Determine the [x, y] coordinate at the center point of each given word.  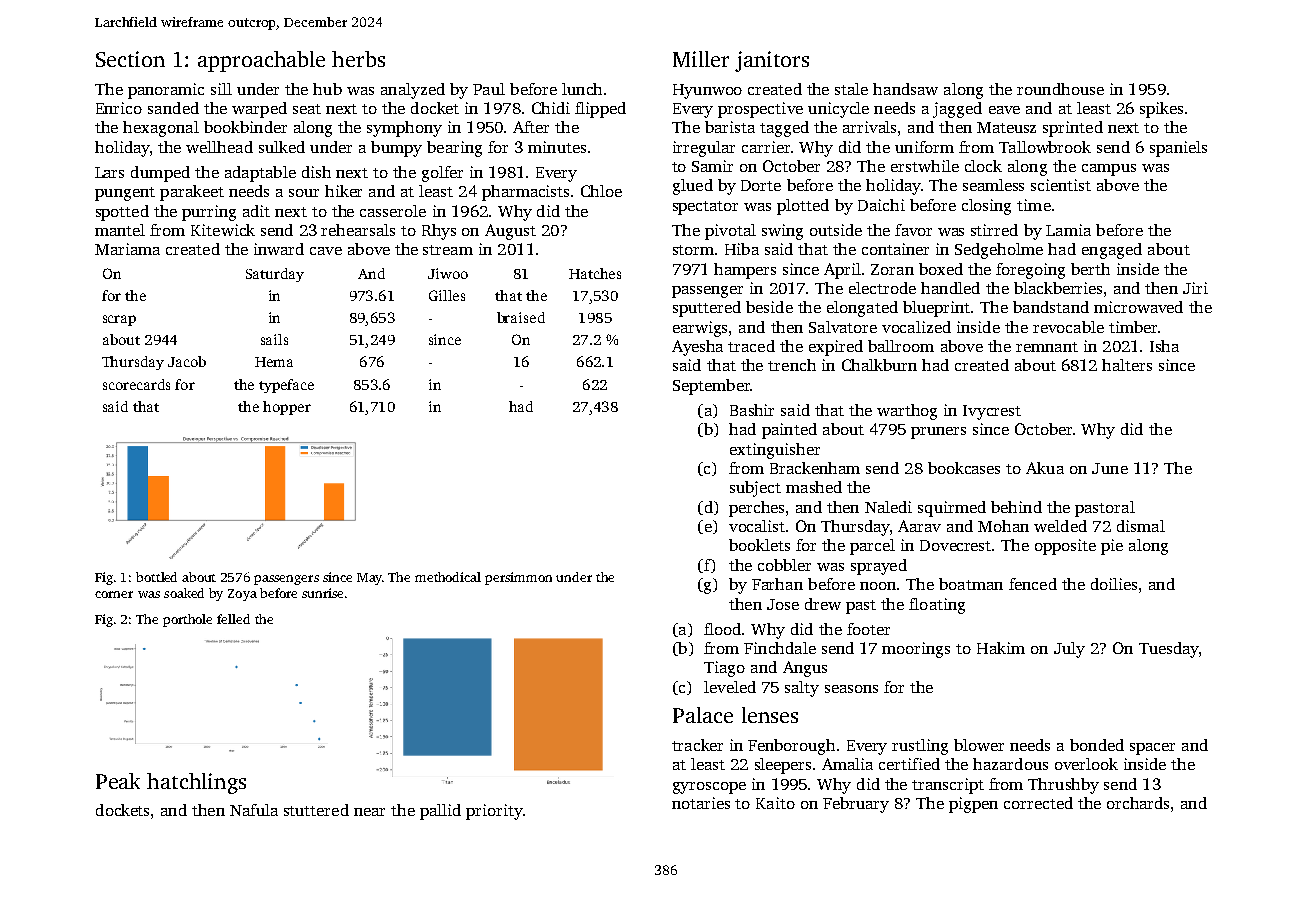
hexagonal [161, 129]
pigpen [973, 805]
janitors [772, 61]
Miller [701, 59]
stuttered [316, 810]
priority [494, 812]
